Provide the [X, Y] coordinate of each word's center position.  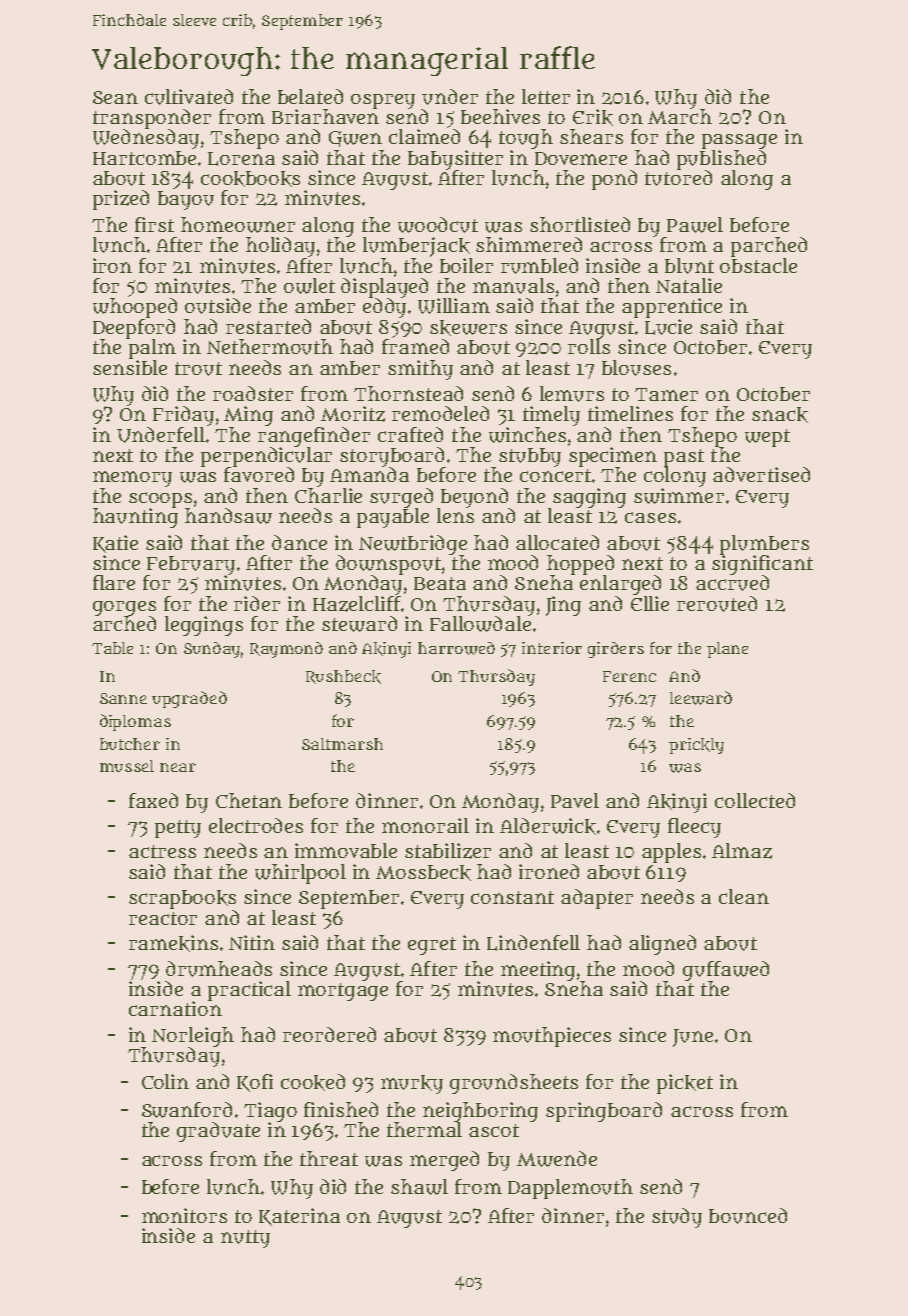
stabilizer [448, 851]
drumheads [219, 969]
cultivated [189, 97]
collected [755, 800]
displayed [384, 288]
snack [780, 415]
